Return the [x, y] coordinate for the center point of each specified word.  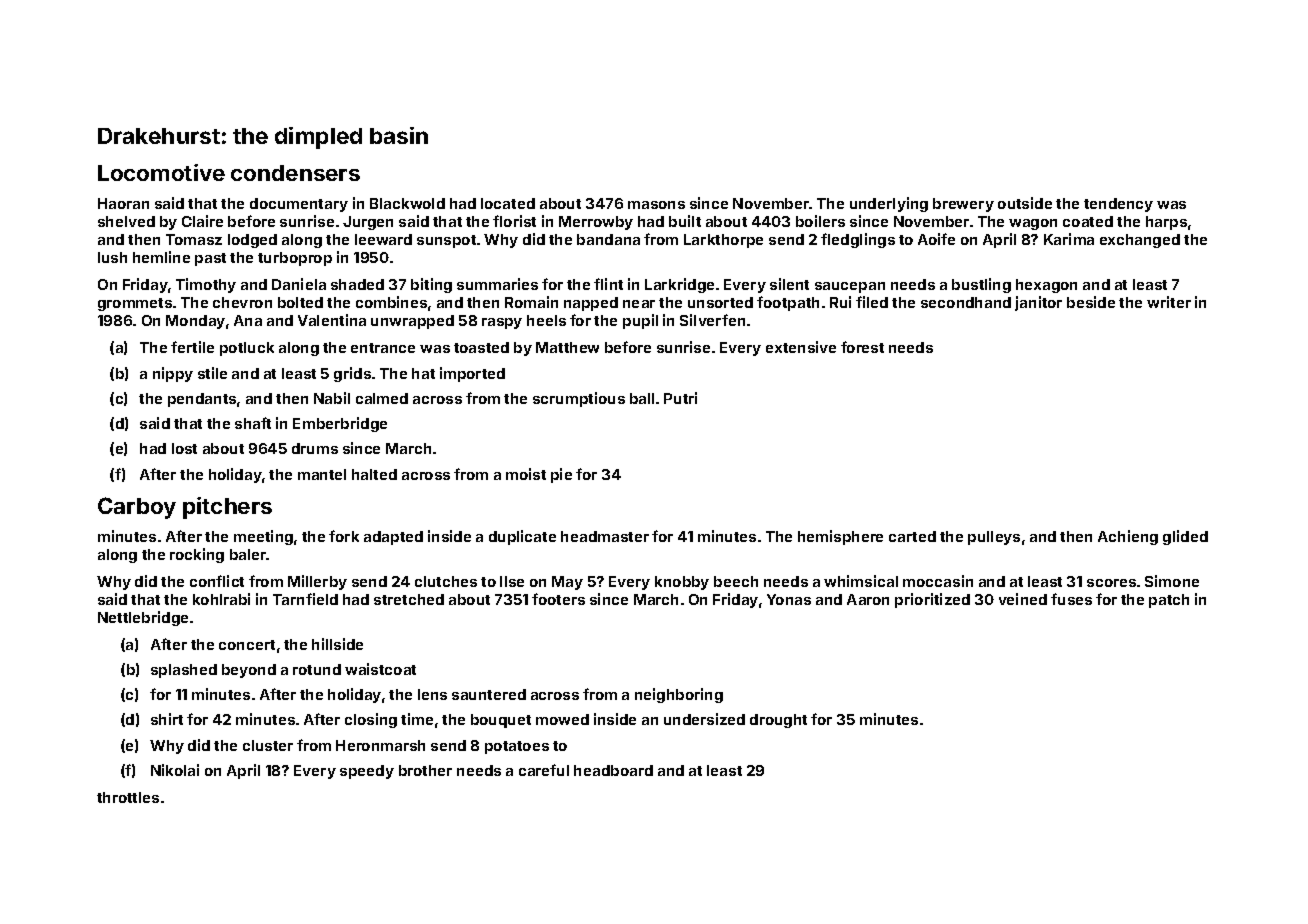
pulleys [994, 538]
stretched [409, 599]
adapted [393, 538]
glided [1185, 537]
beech [736, 581]
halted [374, 474]
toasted [481, 347]
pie [561, 475]
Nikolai [175, 770]
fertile [192, 347]
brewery [963, 205]
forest [862, 347]
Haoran [123, 203]
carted [912, 536]
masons [656, 205]
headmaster [605, 536]
